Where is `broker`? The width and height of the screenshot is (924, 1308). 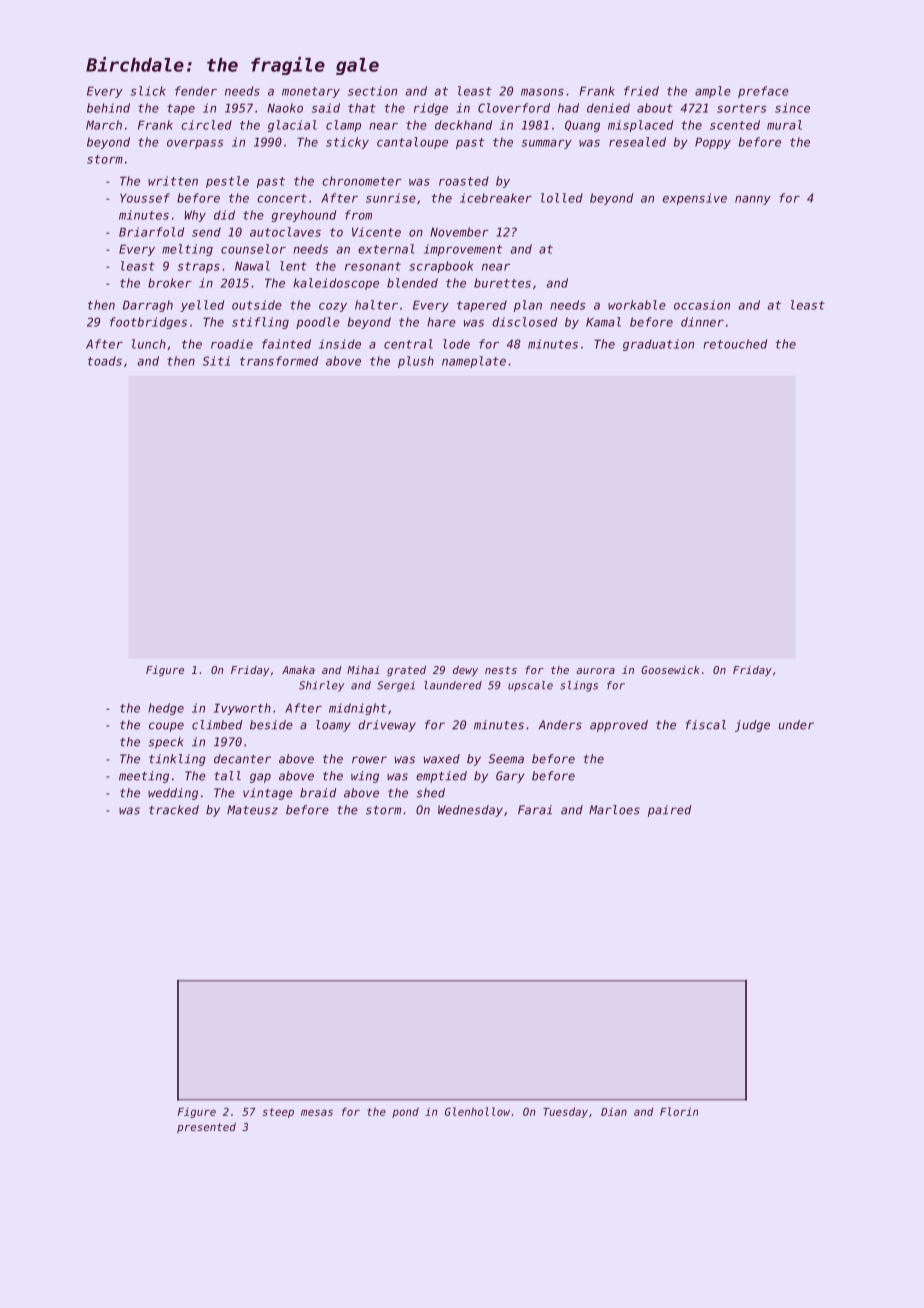 broker is located at coordinates (170, 283).
